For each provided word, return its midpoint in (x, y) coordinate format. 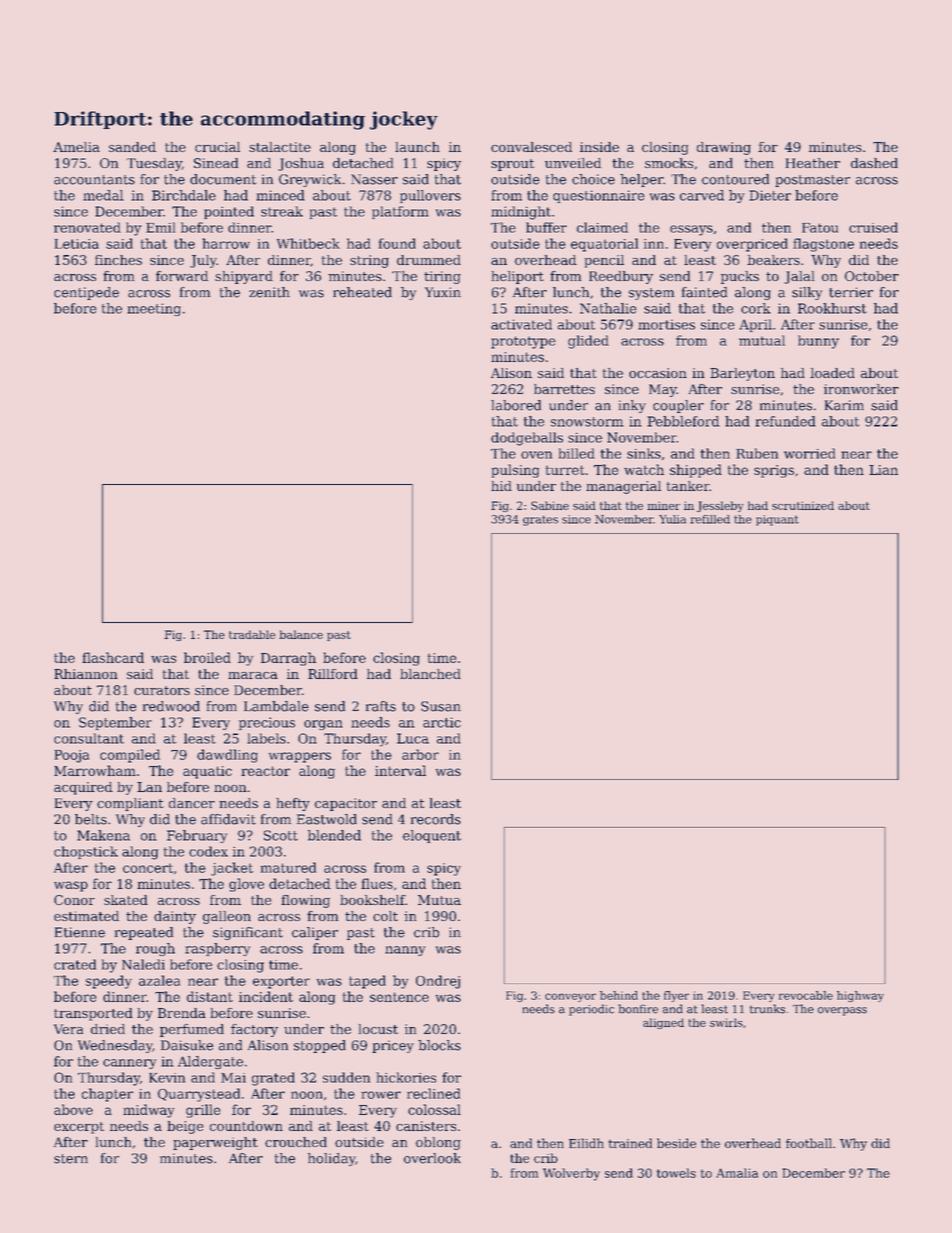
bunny (818, 342)
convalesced (531, 147)
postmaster (812, 181)
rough (155, 949)
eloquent (432, 836)
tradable (252, 634)
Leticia (77, 244)
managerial (623, 487)
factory (254, 1030)
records (436, 819)
